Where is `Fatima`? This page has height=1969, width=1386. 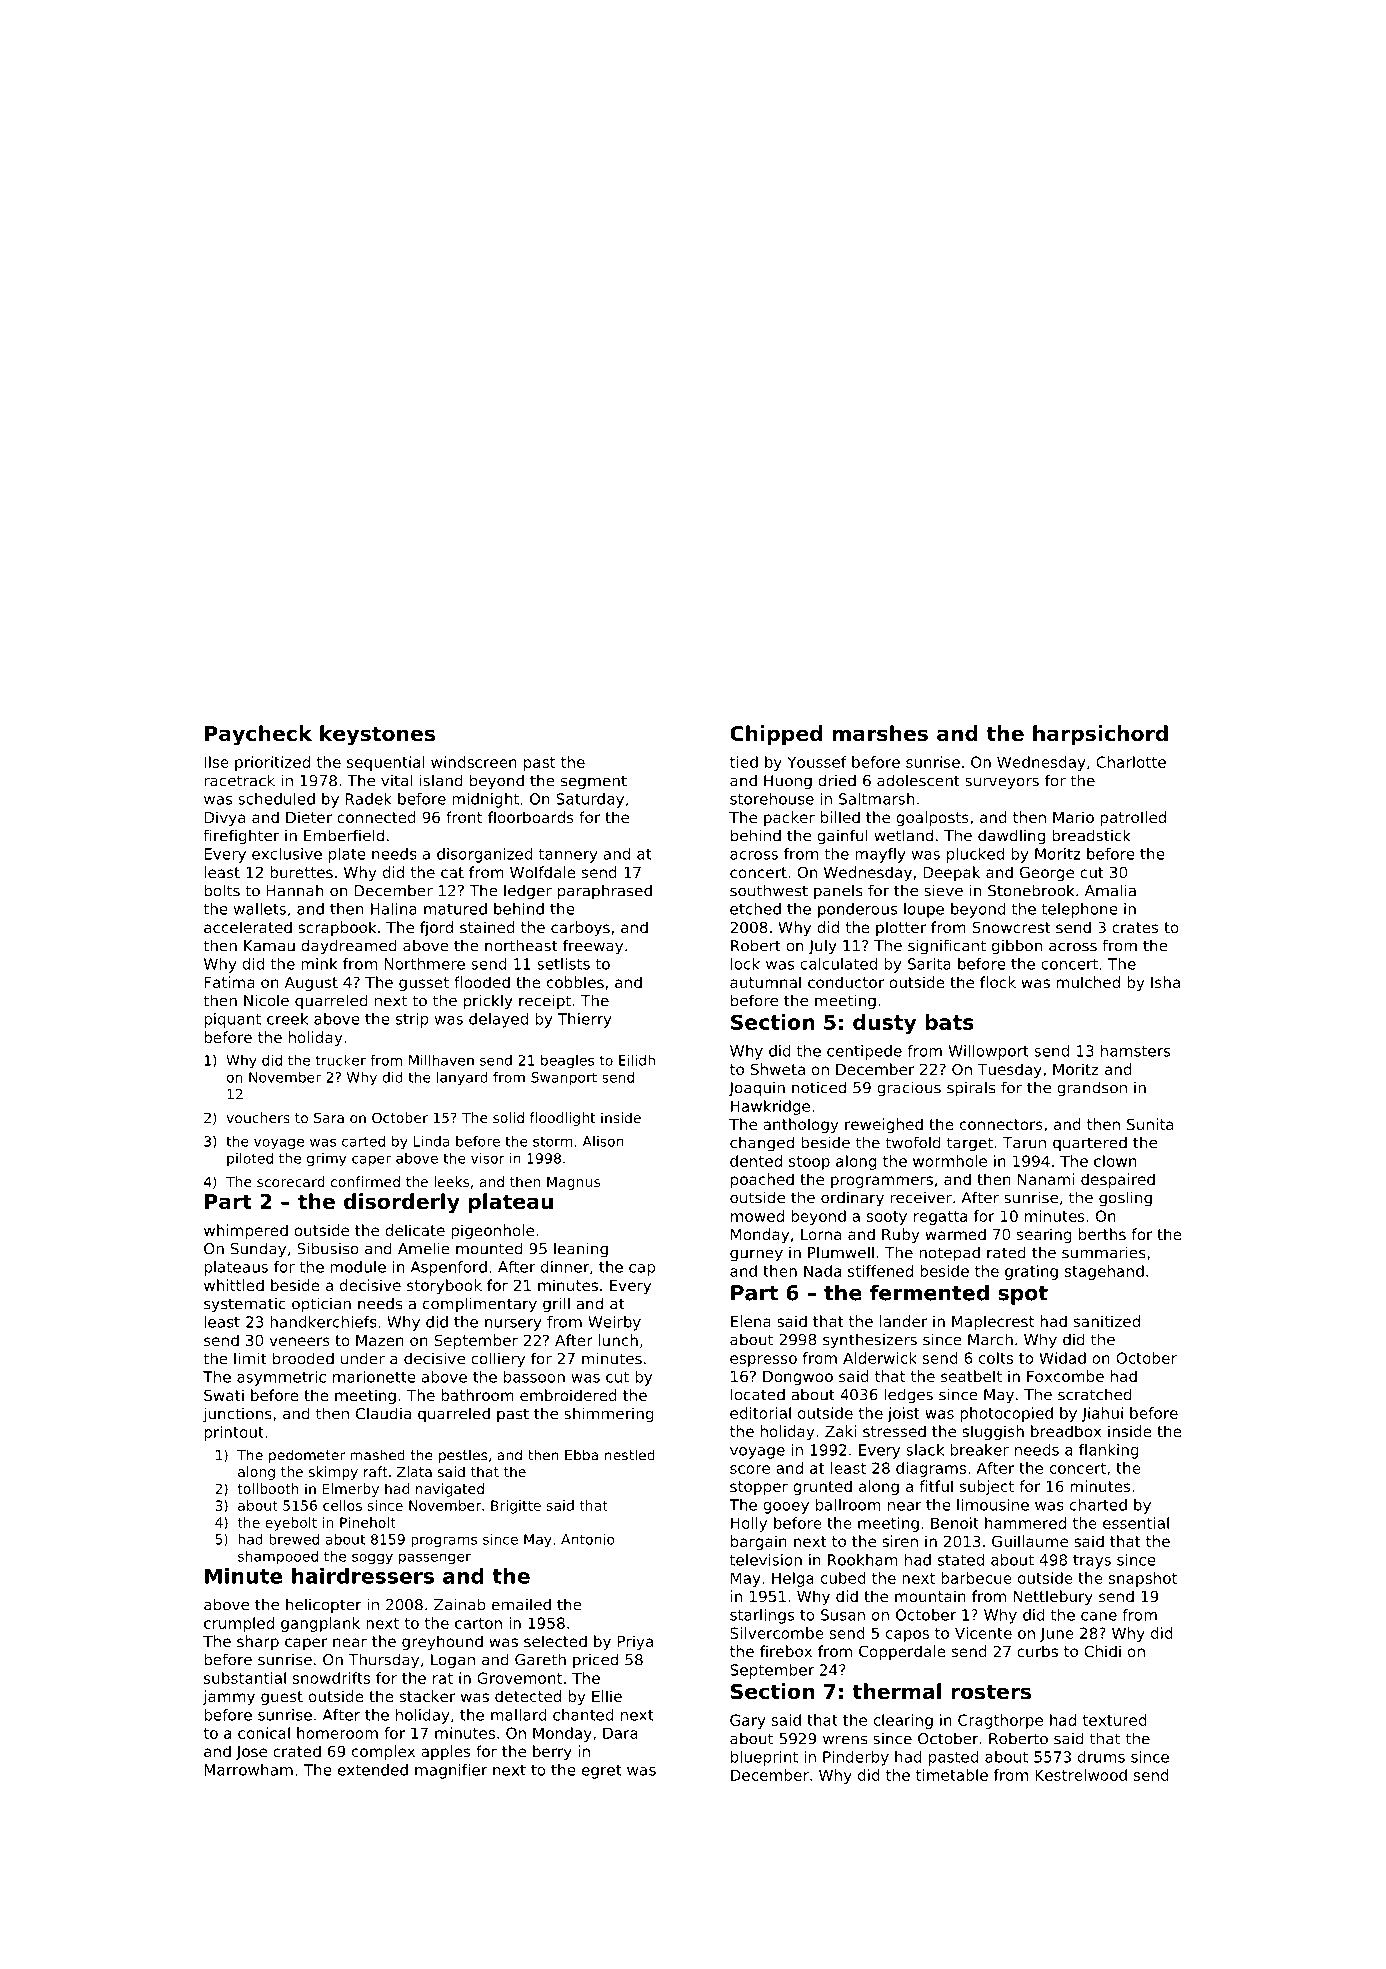
Fatima is located at coordinates (229, 982).
